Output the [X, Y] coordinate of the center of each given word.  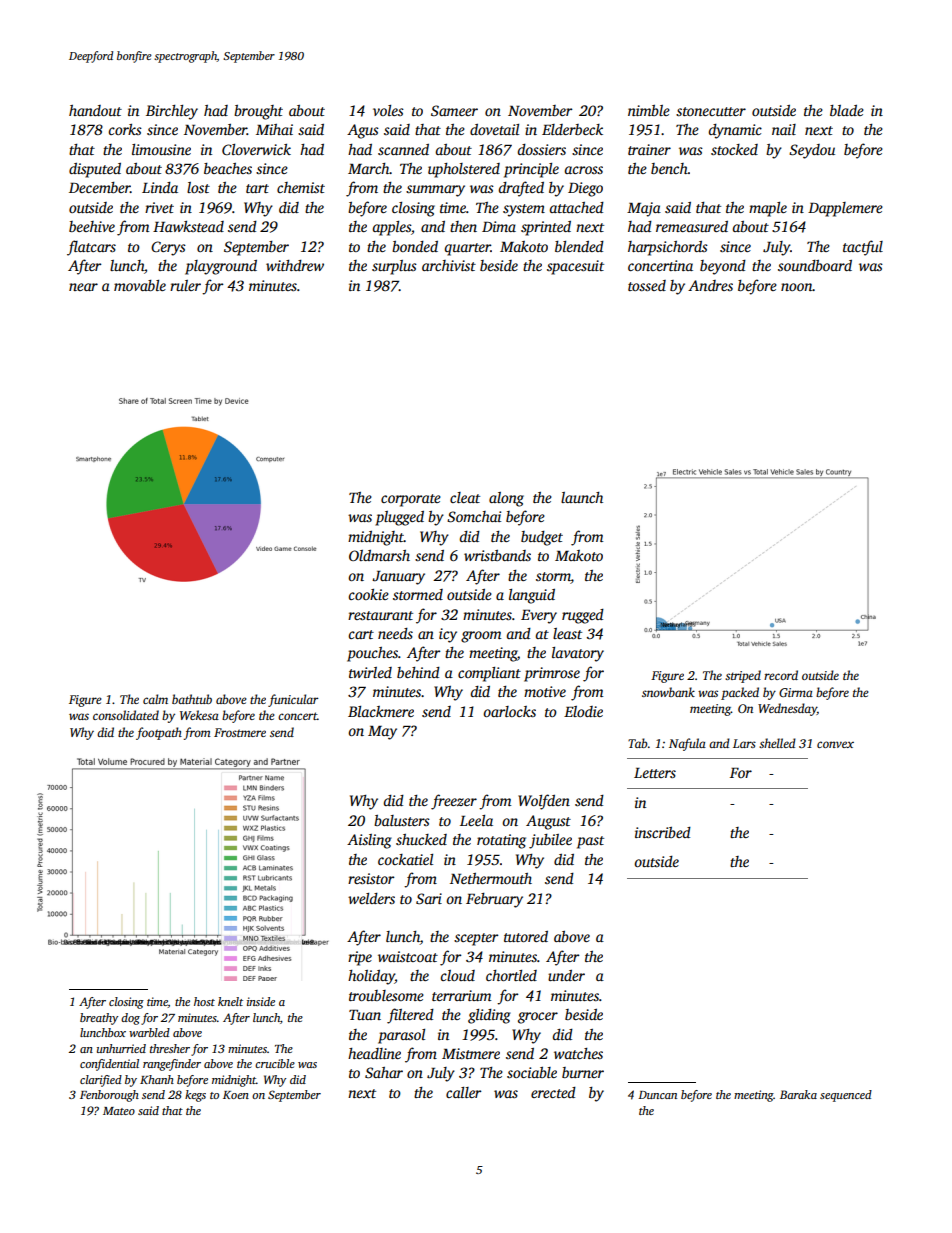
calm [155, 699]
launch [582, 497]
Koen [236, 1095]
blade [847, 110]
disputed [95, 170]
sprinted [546, 228]
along [506, 499]
